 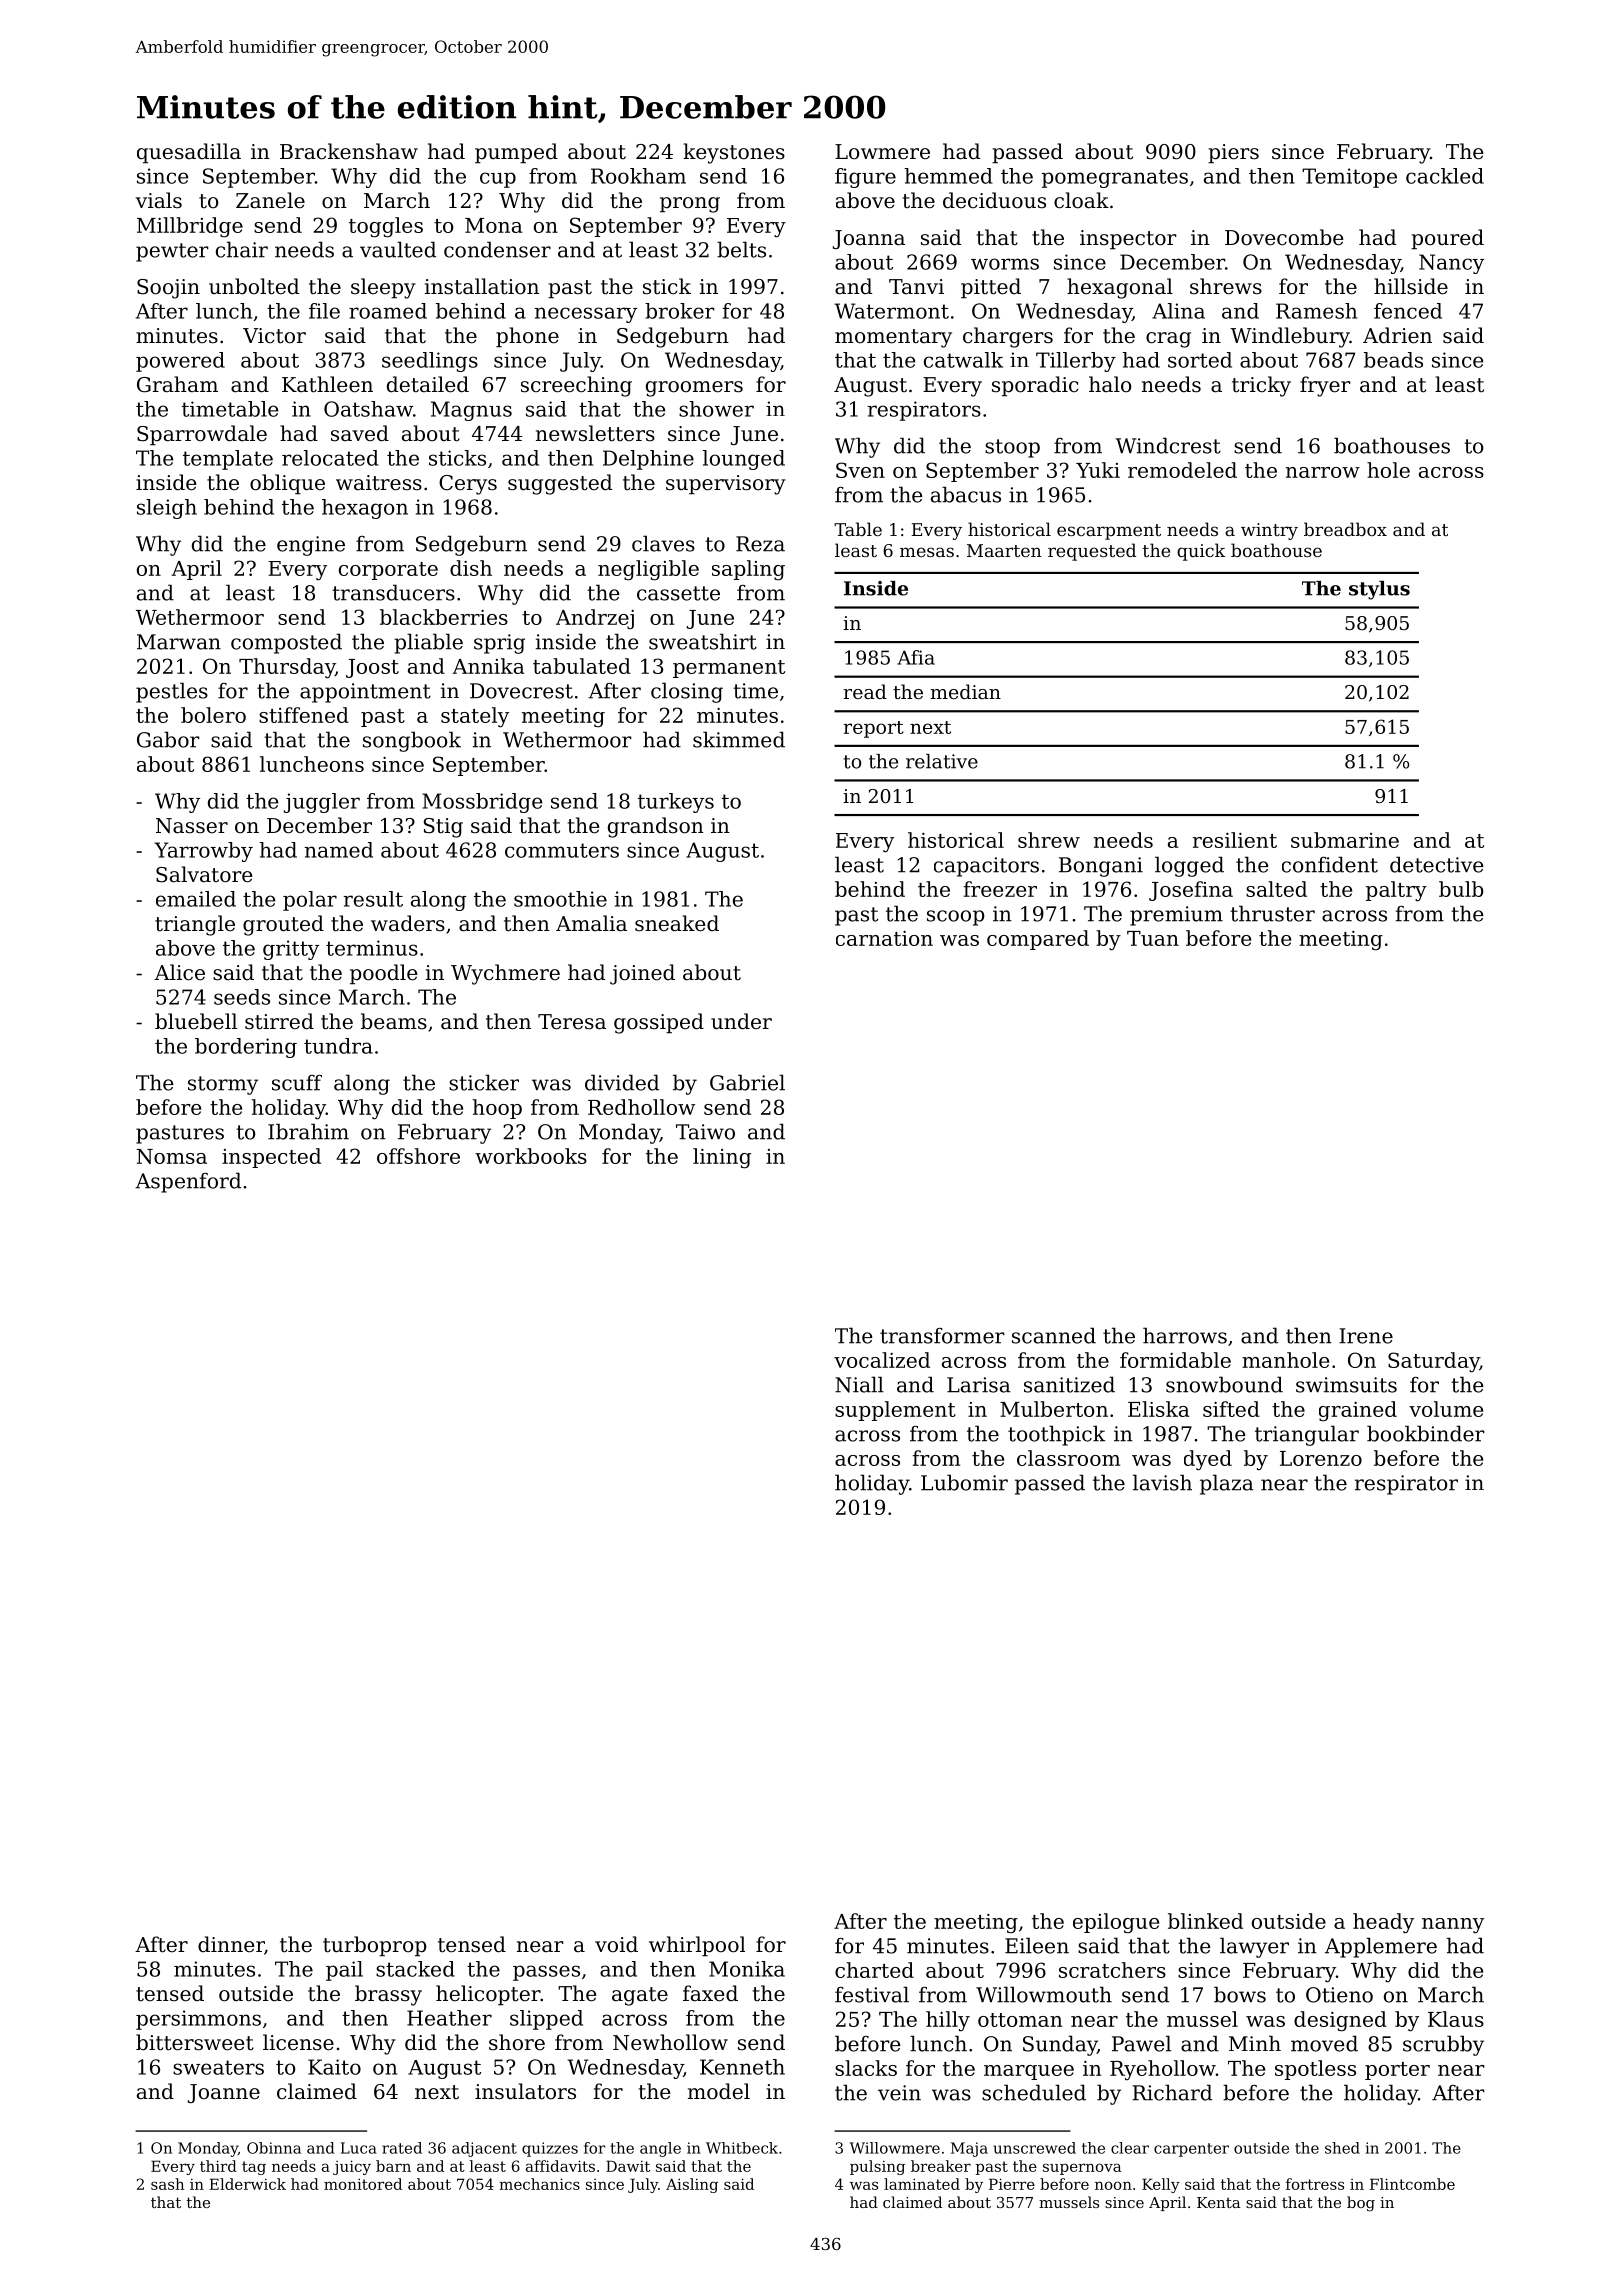 I want to click on hemmed, so click(x=948, y=176).
